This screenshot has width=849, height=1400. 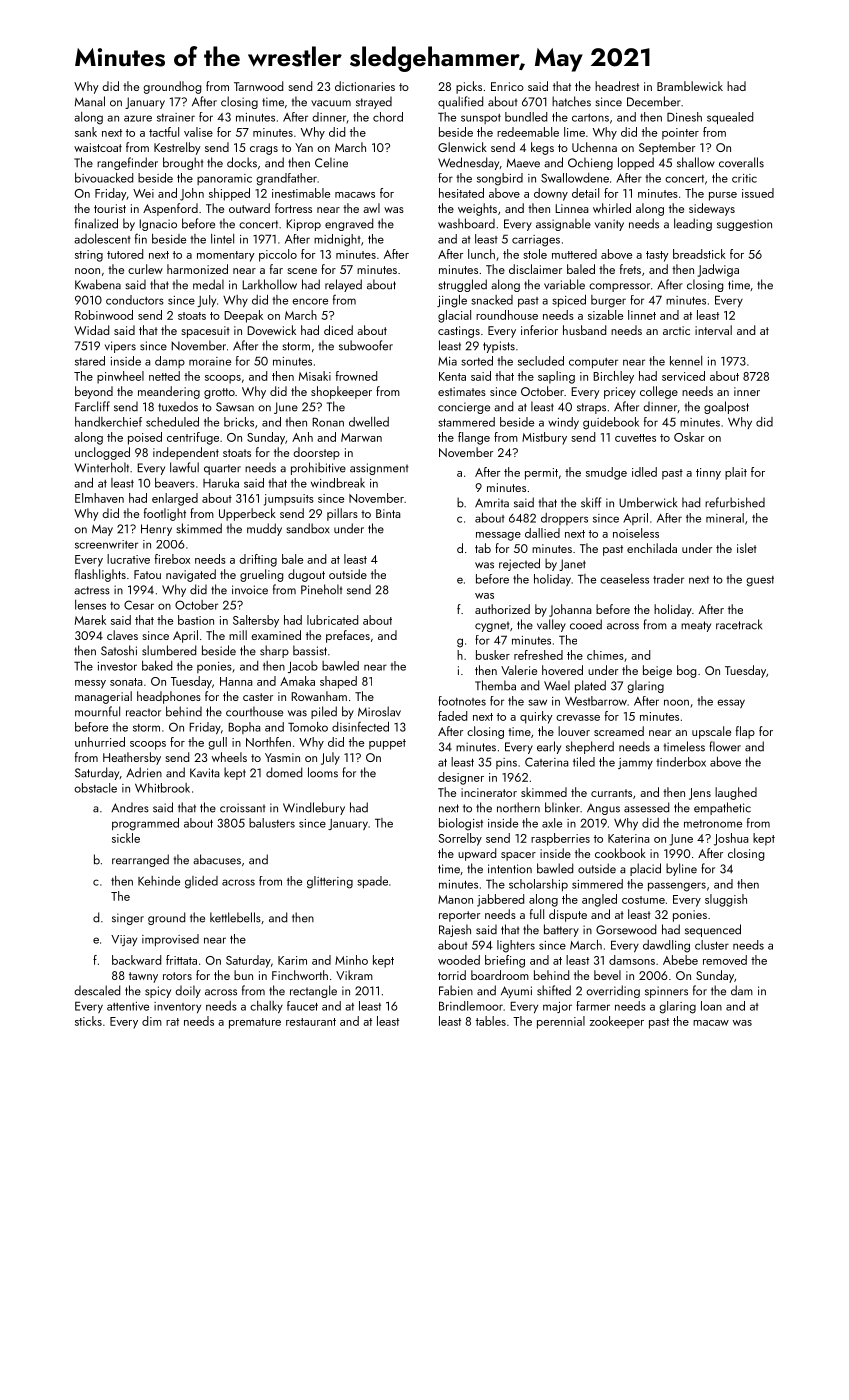 What do you see at coordinates (100, 575) in the screenshot?
I see `flashlights` at bounding box center [100, 575].
